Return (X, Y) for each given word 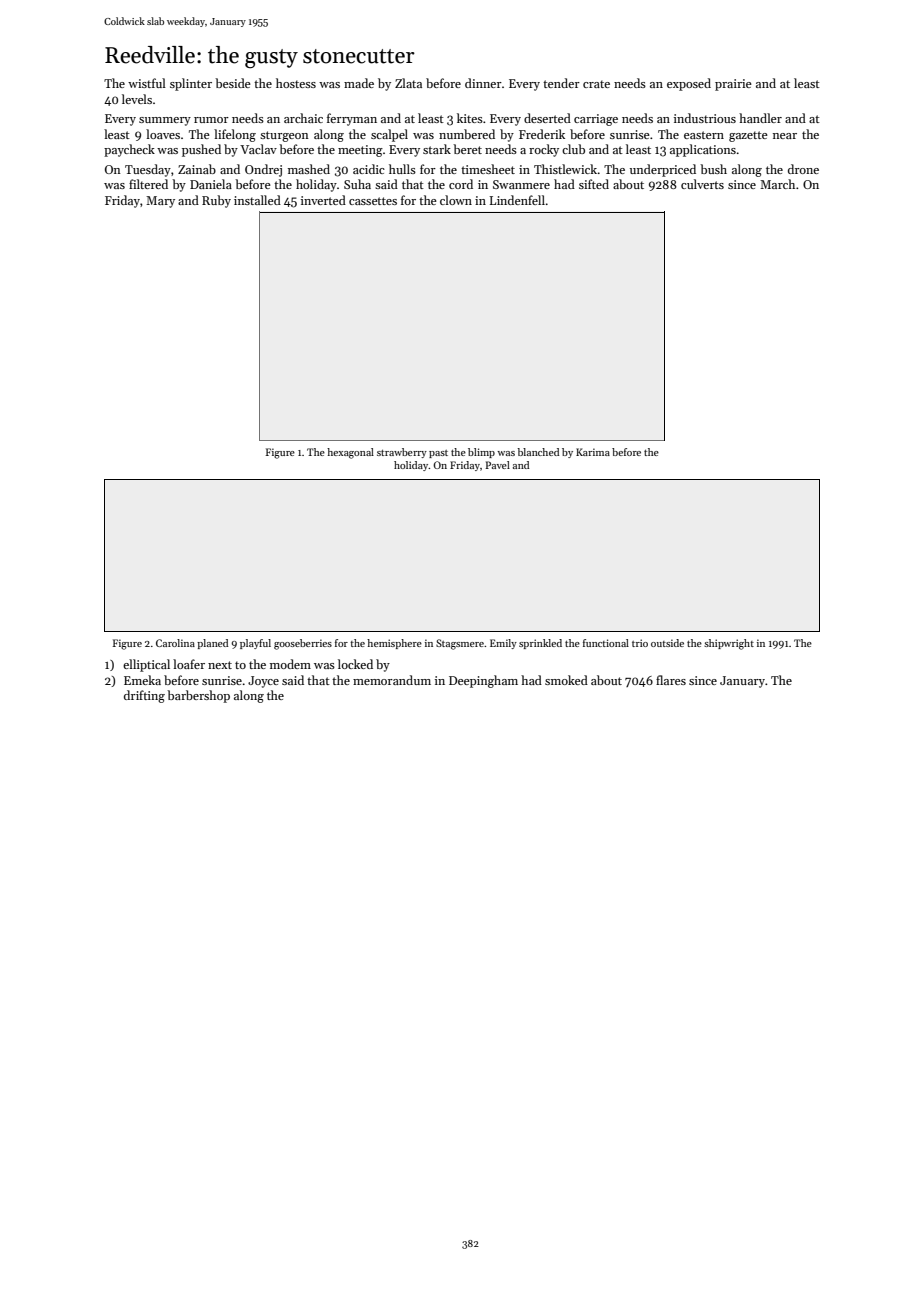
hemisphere (394, 644)
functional (606, 643)
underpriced (663, 170)
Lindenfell (517, 200)
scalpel (389, 135)
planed (212, 644)
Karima (593, 452)
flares (671, 680)
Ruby (216, 201)
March (777, 184)
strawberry (402, 453)
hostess (296, 83)
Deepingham (483, 681)
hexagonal (350, 453)
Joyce (263, 682)
